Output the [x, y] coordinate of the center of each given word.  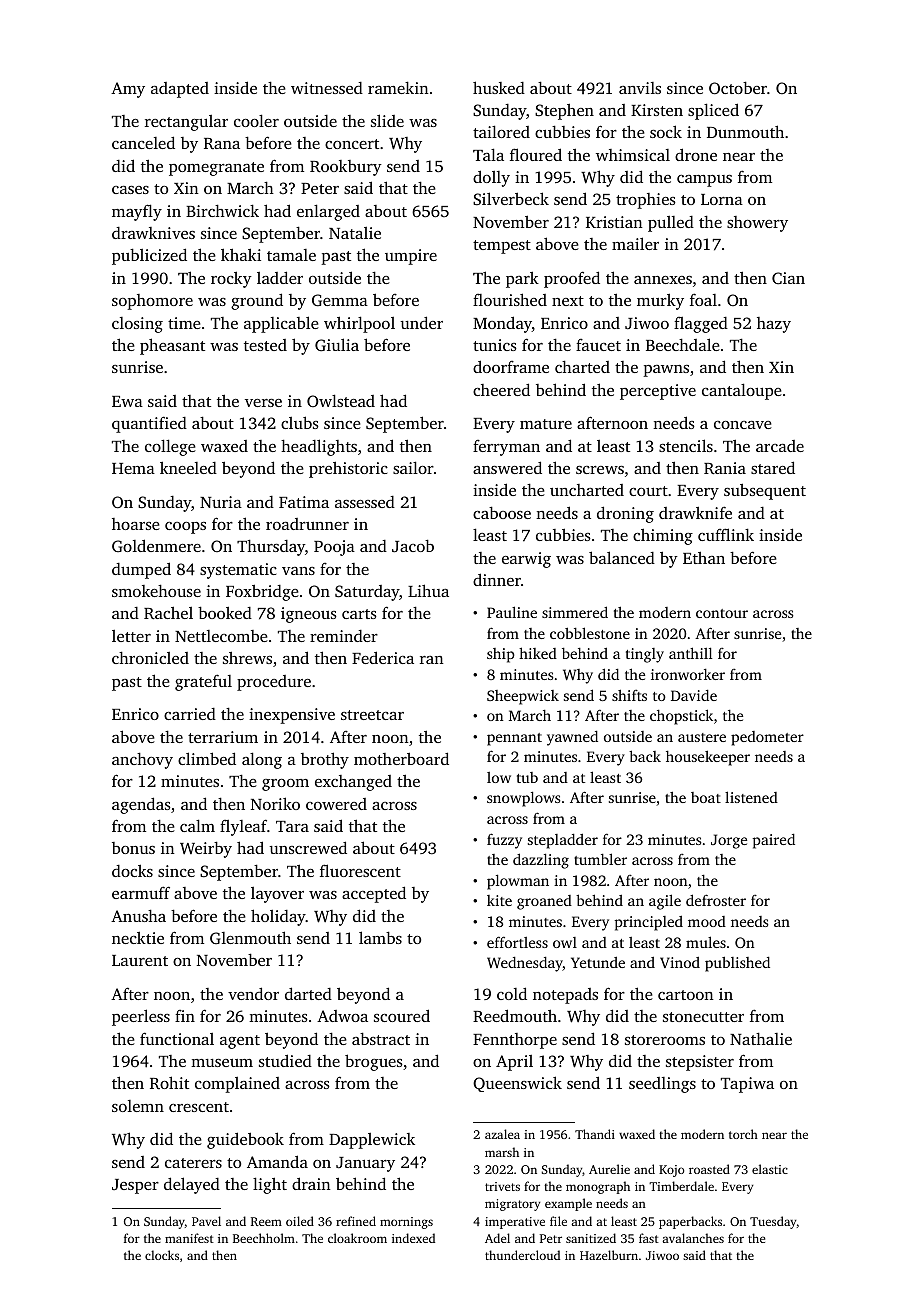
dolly [491, 178]
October [738, 88]
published [737, 964]
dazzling [541, 861]
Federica [383, 657]
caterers [193, 1163]
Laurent [140, 960]
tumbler [600, 859]
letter [131, 636]
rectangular [186, 123]
